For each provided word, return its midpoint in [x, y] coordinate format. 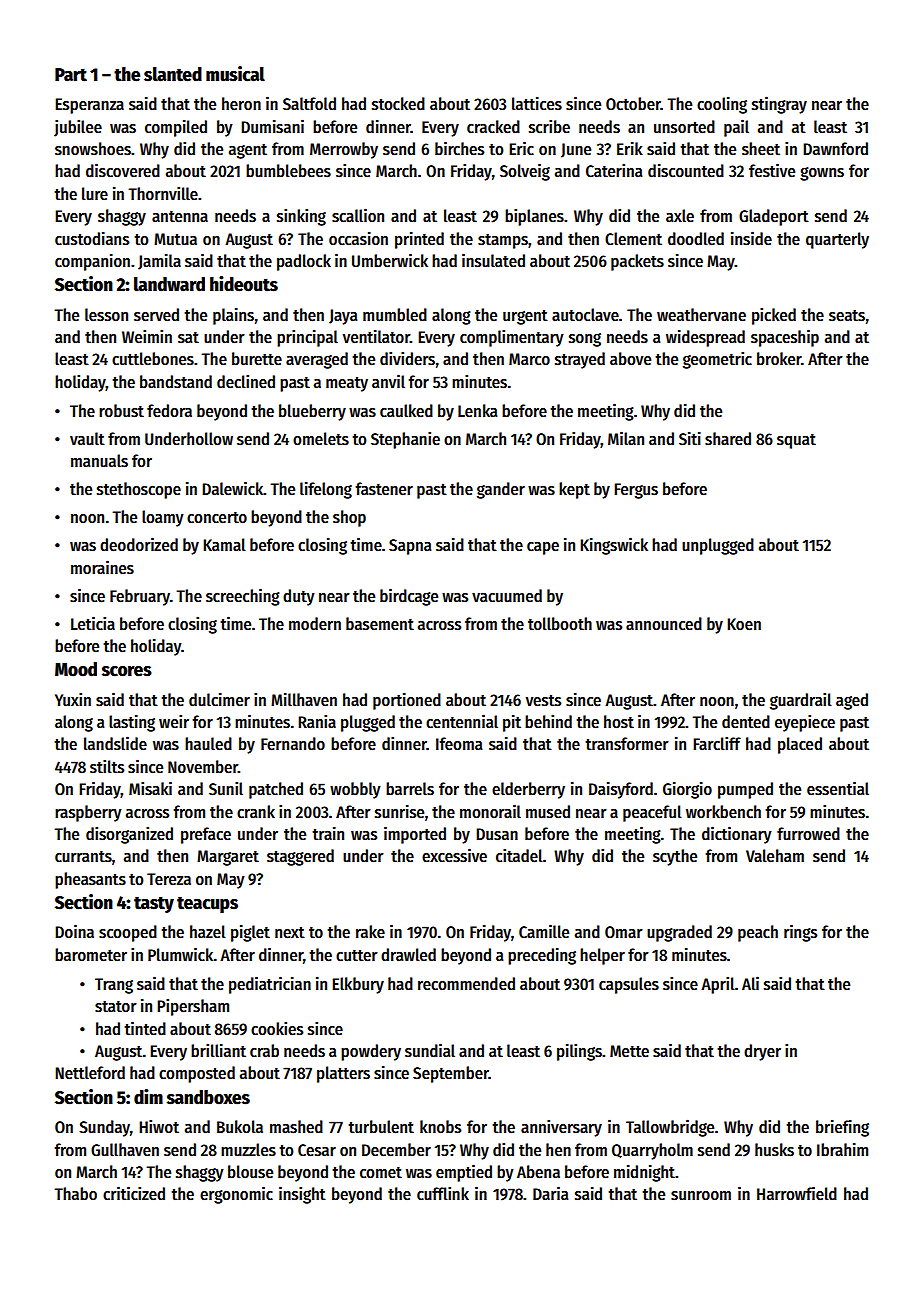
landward [169, 284]
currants [83, 857]
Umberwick [390, 260]
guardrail [801, 701]
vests [543, 701]
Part [71, 75]
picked [774, 316]
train [328, 834]
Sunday [104, 1128]
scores [127, 671]
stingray [779, 105]
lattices [537, 104]
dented [746, 722]
